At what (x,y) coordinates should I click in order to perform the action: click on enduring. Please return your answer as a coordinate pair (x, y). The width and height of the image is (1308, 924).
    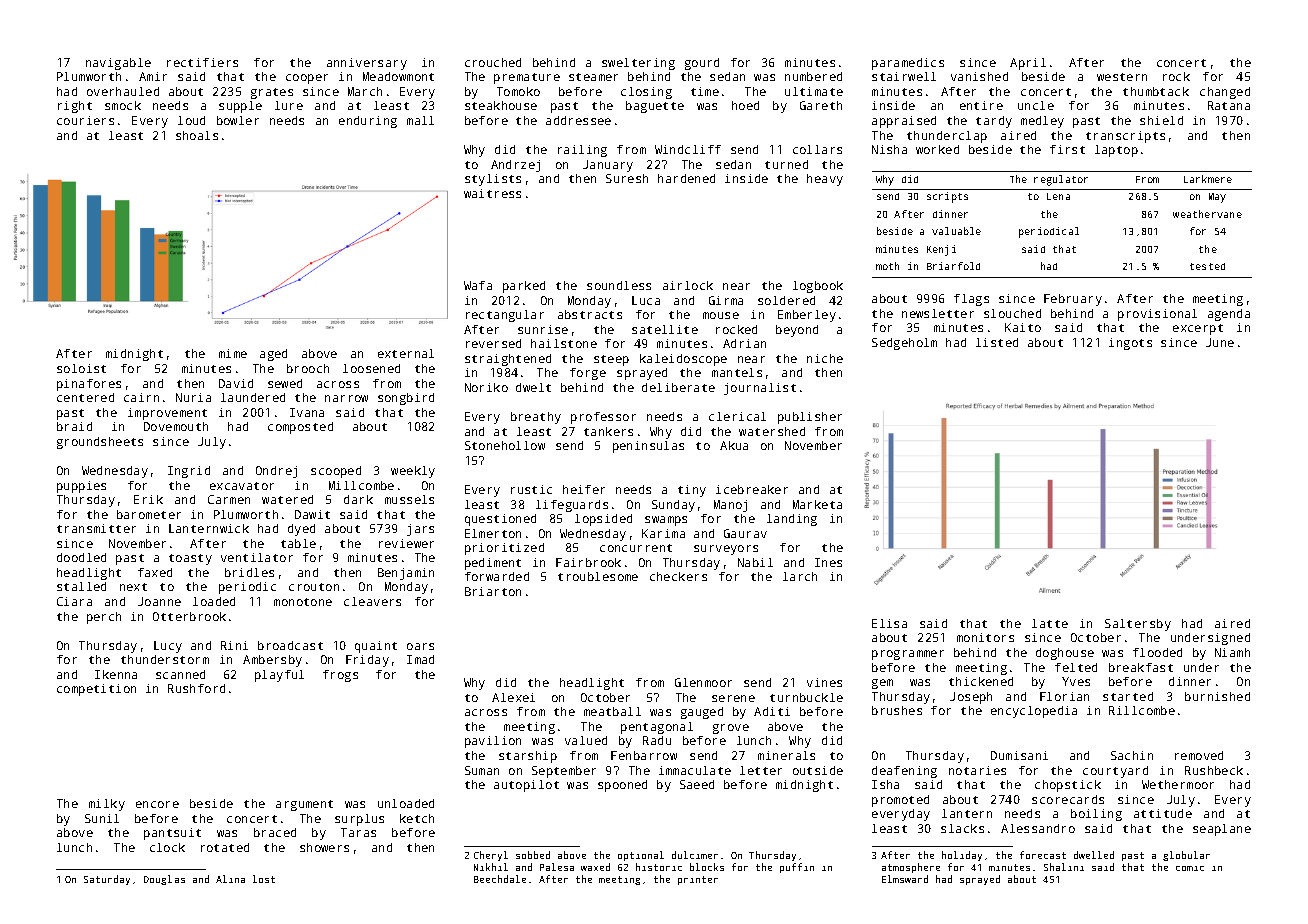
    Looking at the image, I should click on (368, 122).
